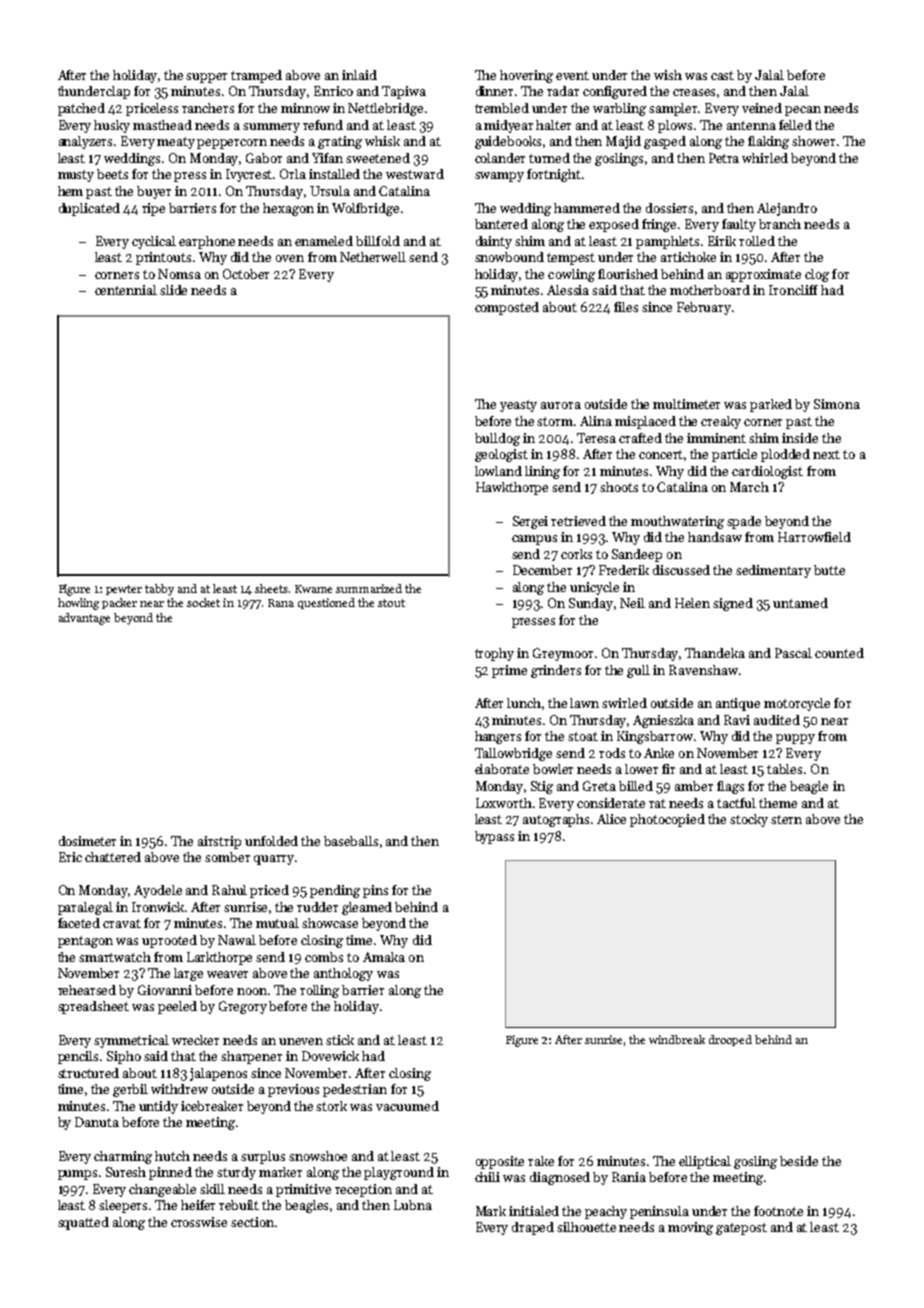 This page has height=1308, width=924. Describe the element at coordinates (97, 1122) in the page. I see `Danuta` at that location.
